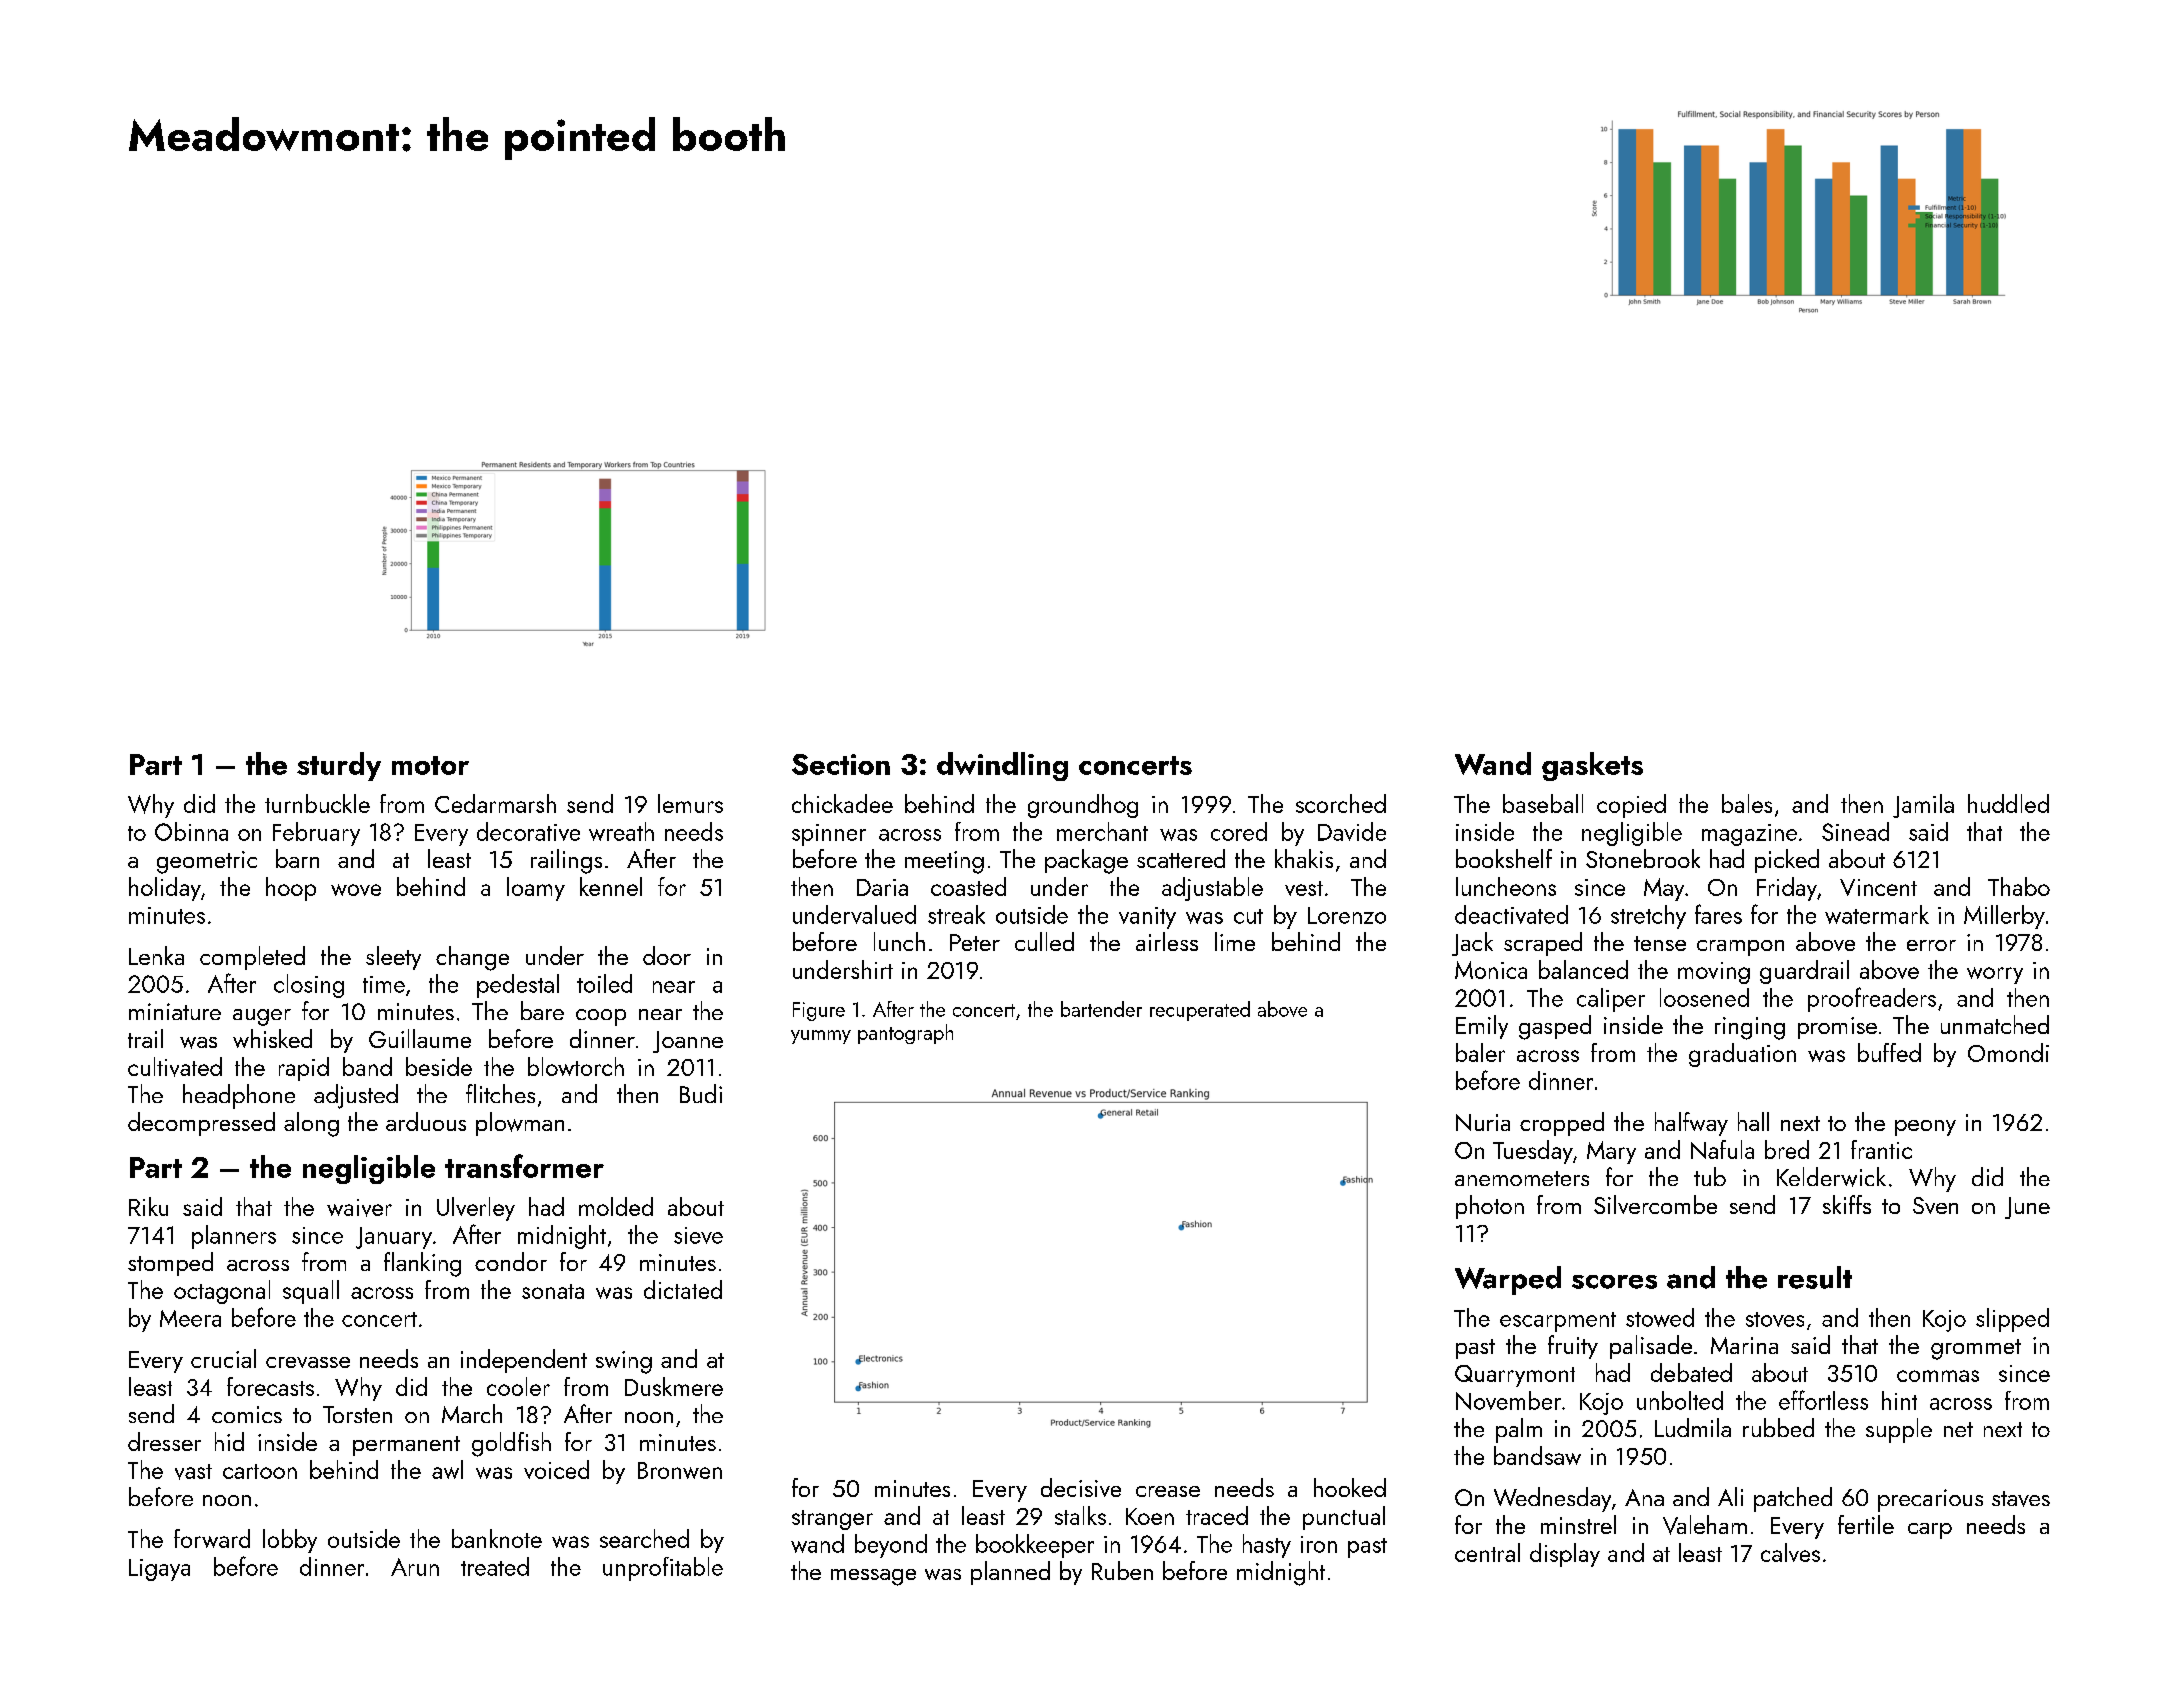 The image size is (2178, 1683). What do you see at coordinates (1995, 975) in the page?
I see `worry` at bounding box center [1995, 975].
